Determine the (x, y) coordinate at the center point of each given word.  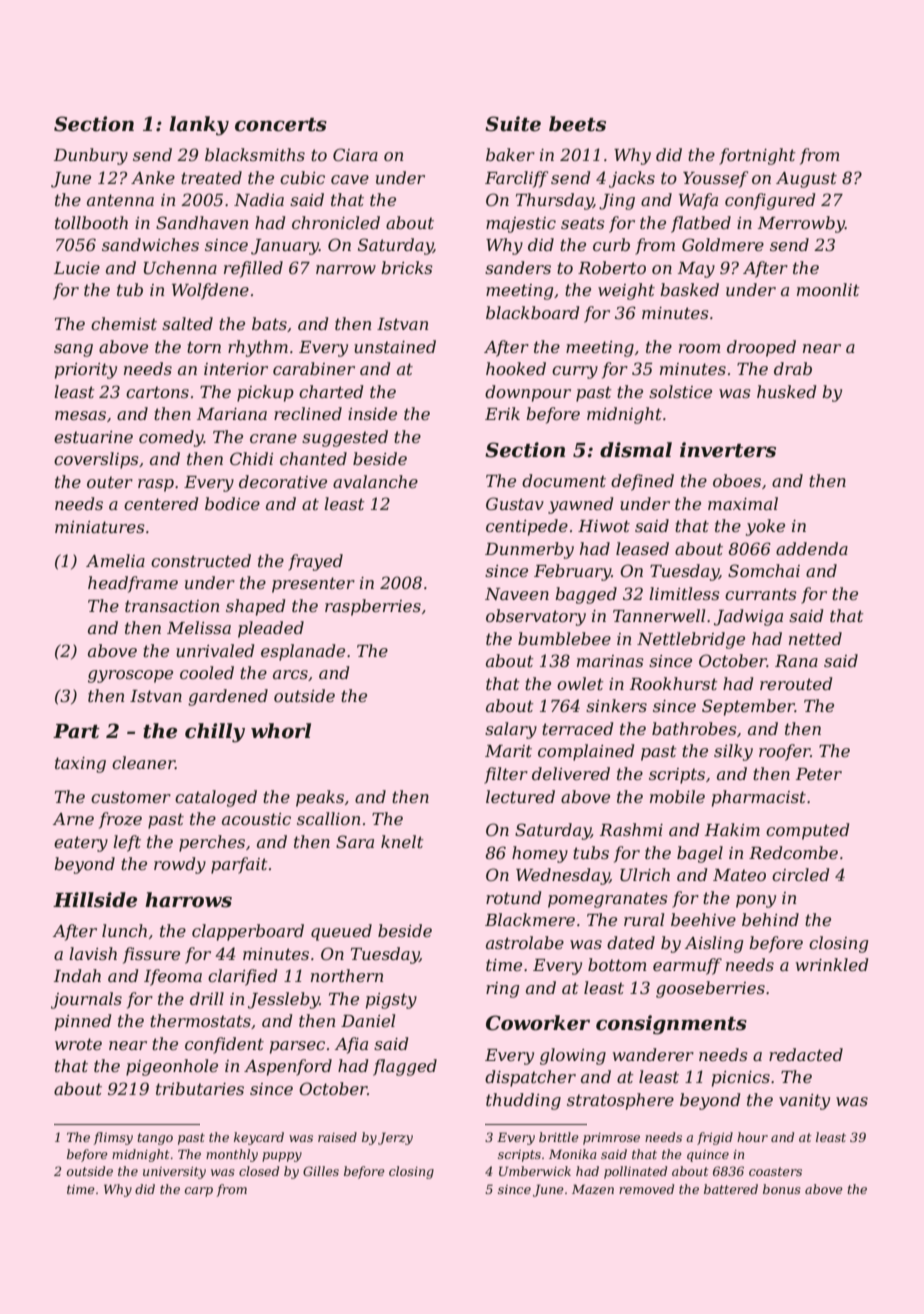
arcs (290, 674)
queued (341, 932)
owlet (580, 683)
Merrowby (801, 224)
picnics (741, 1079)
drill (207, 998)
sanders (518, 267)
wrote (78, 1044)
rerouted (796, 683)
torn (204, 347)
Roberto (612, 267)
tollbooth (91, 222)
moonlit (828, 289)
